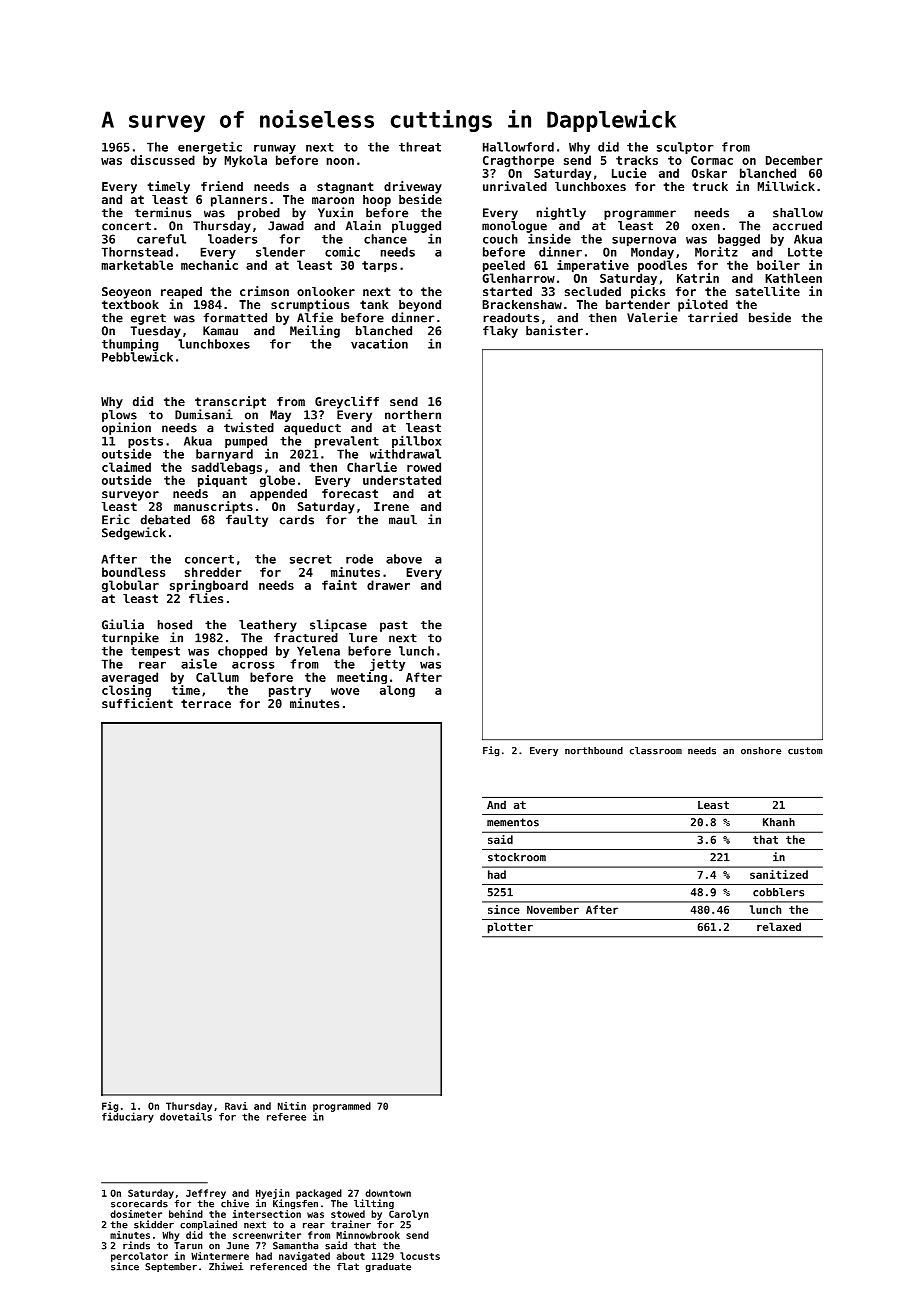  Describe the element at coordinates (652, 317) in the image. I see `Valerie` at that location.
